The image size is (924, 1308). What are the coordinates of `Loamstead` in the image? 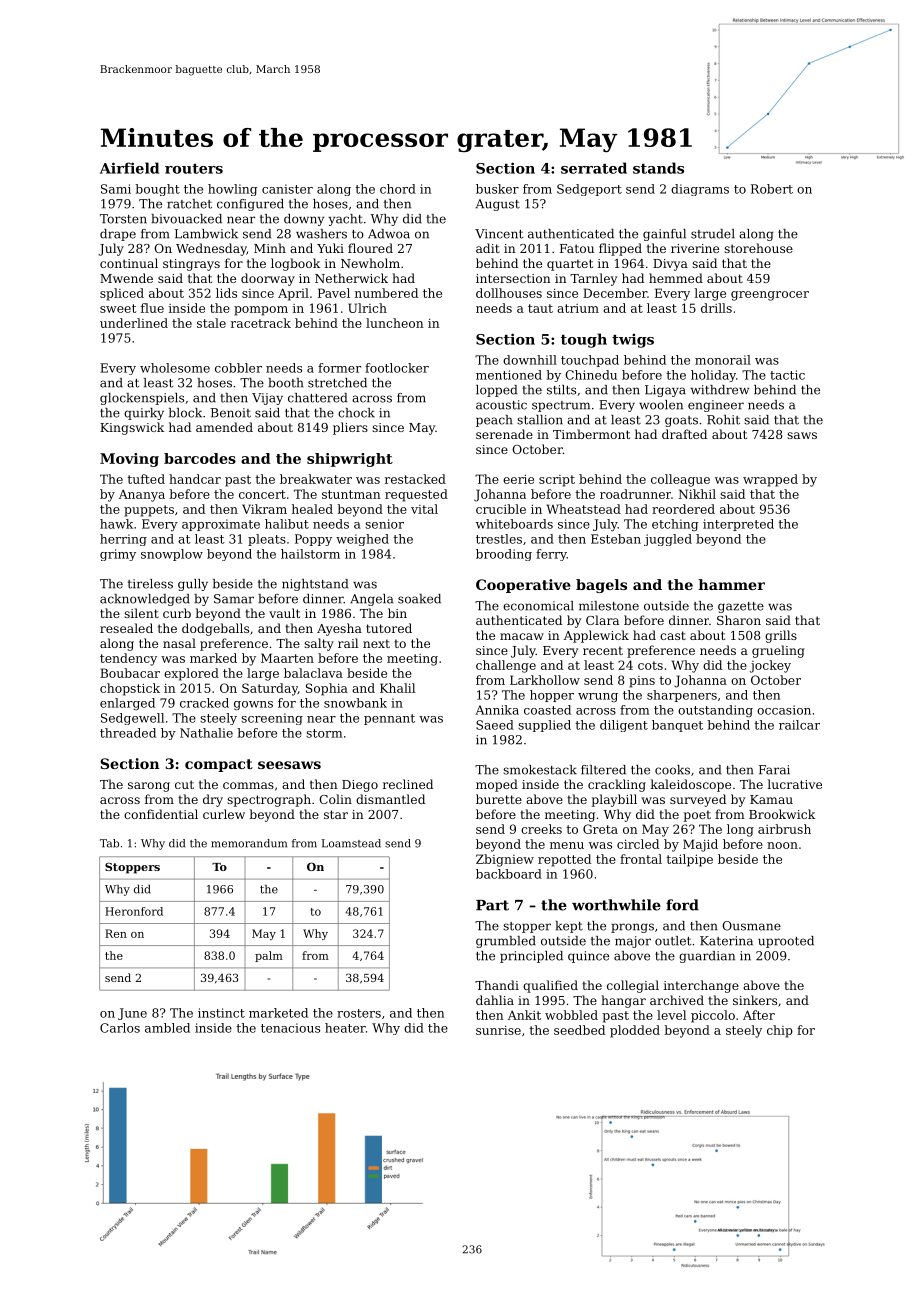 It's located at (351, 843).
